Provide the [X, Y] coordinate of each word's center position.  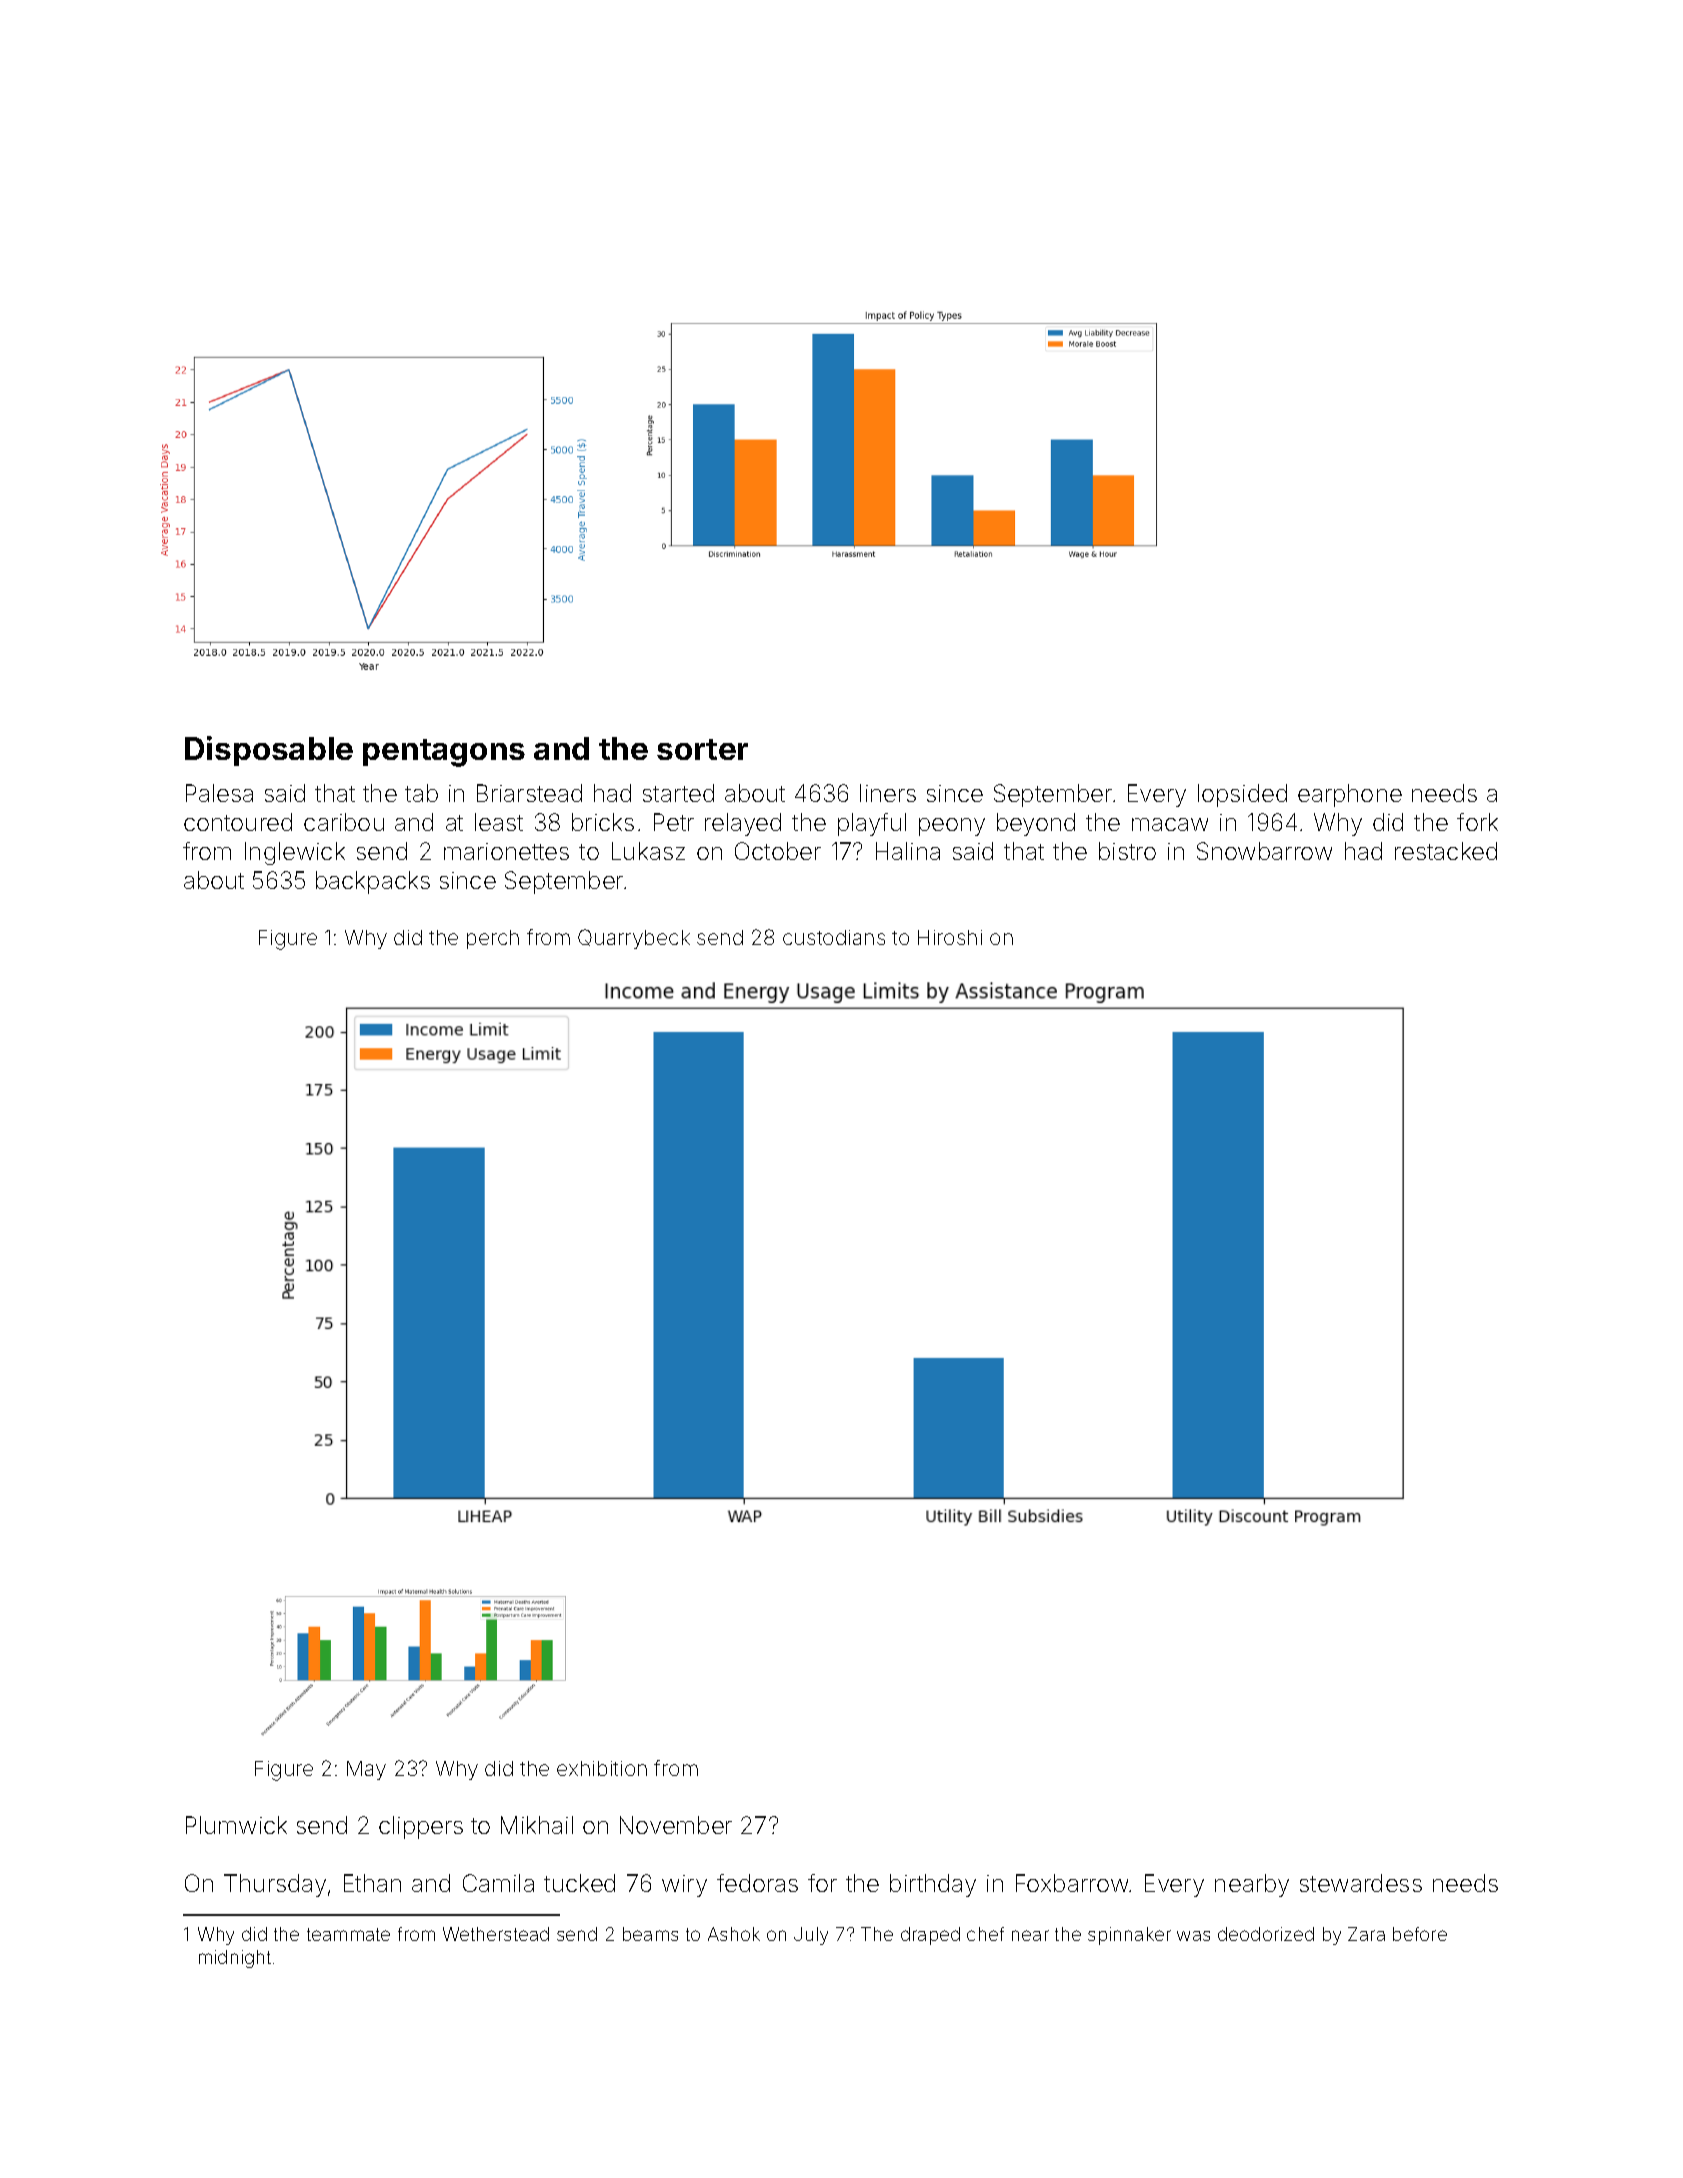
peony [952, 827]
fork [1477, 822]
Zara [1366, 1934]
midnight [235, 1959]
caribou [344, 822]
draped [930, 1936]
